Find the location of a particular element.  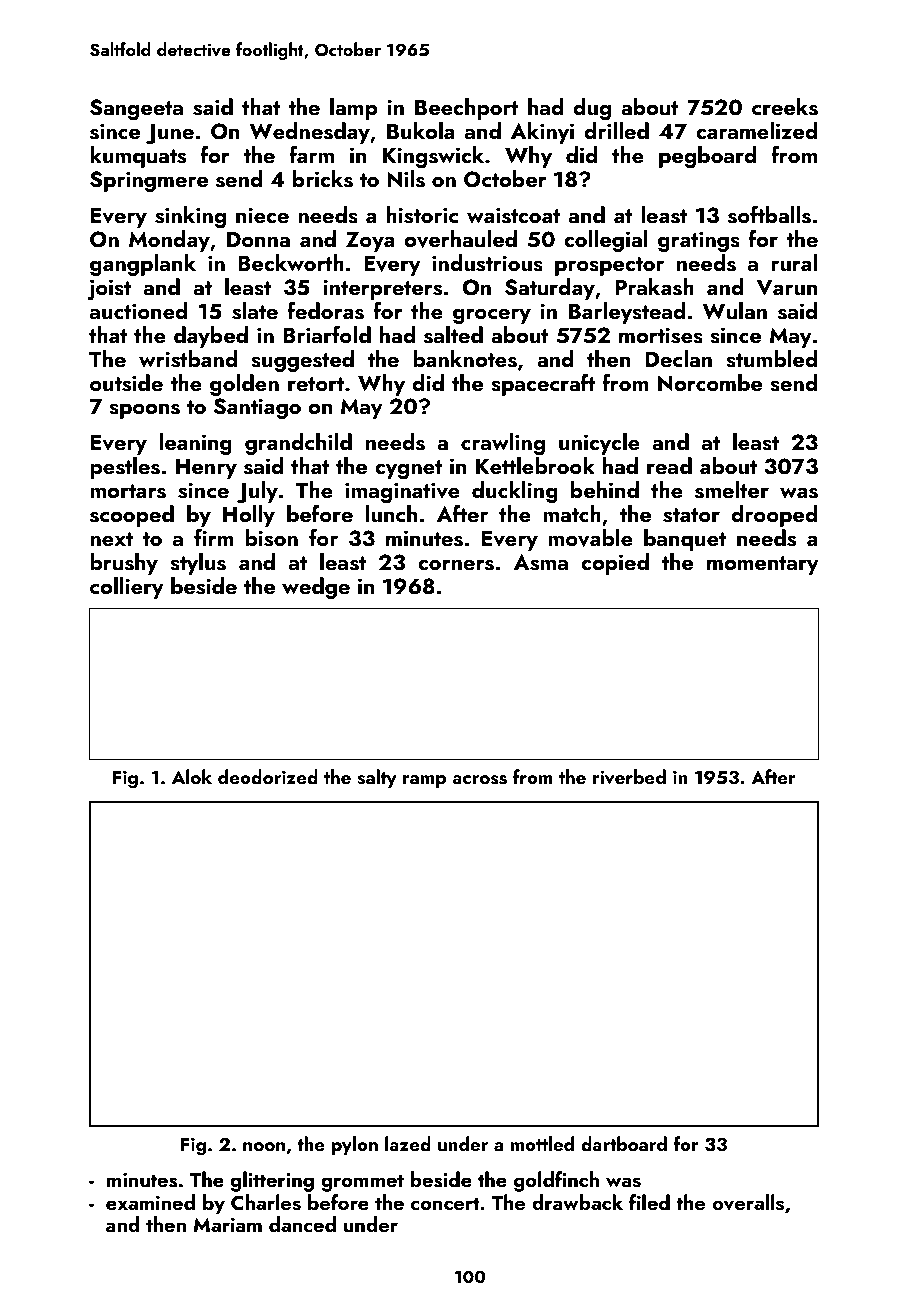

Alok is located at coordinates (192, 776).
